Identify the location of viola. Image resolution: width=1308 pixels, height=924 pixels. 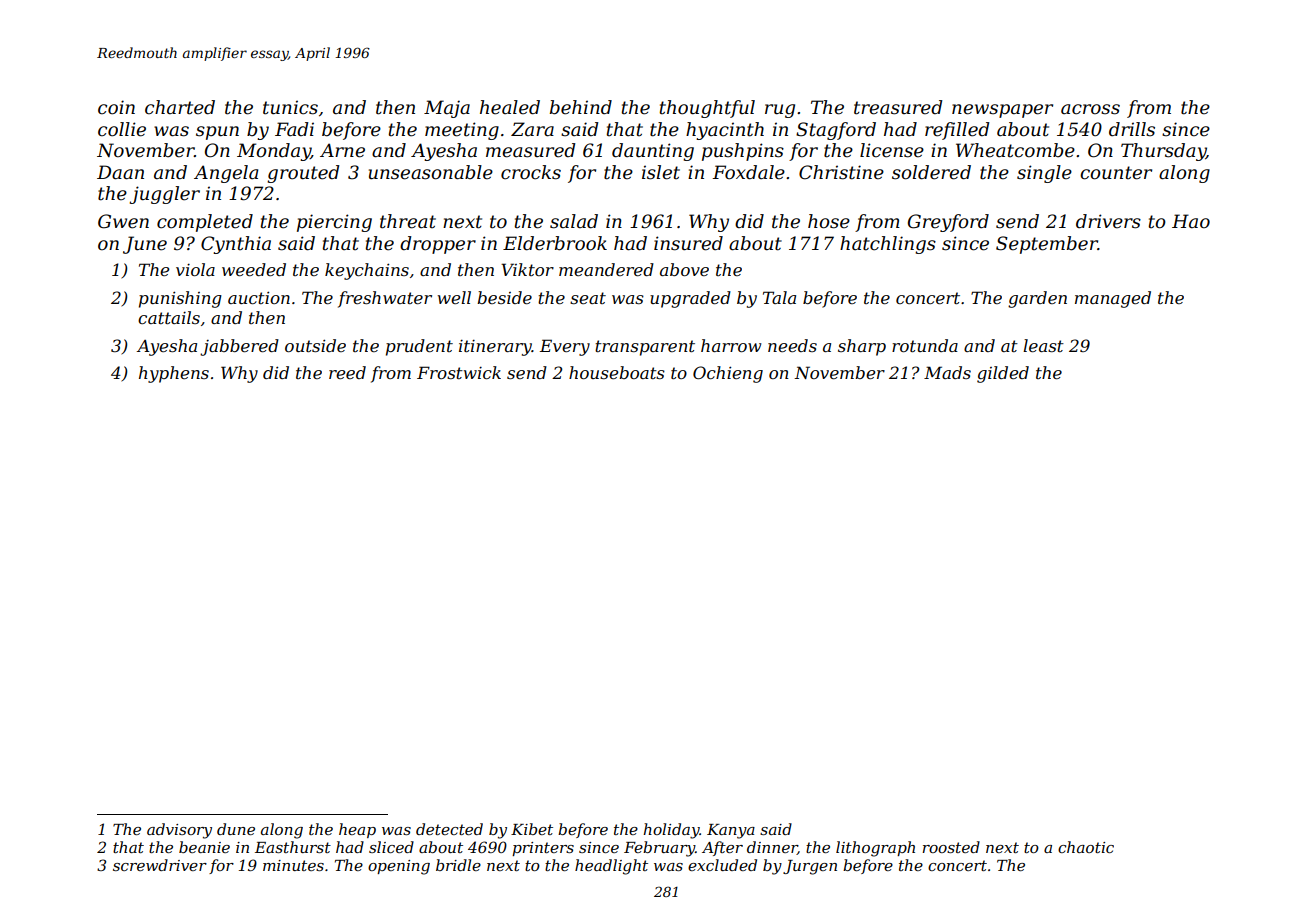
(195, 269).
